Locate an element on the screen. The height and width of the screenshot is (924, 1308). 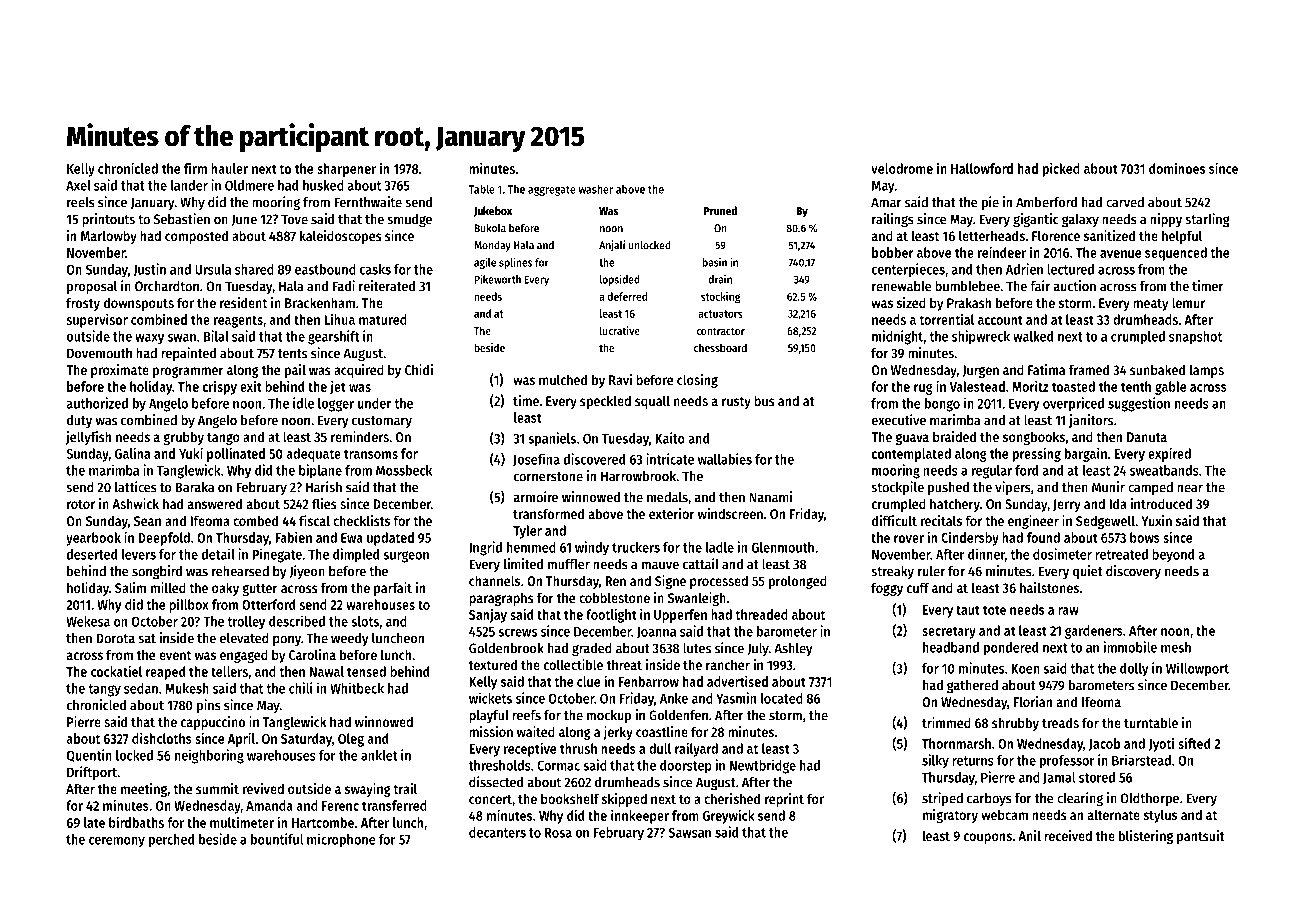
squall is located at coordinates (652, 402).
